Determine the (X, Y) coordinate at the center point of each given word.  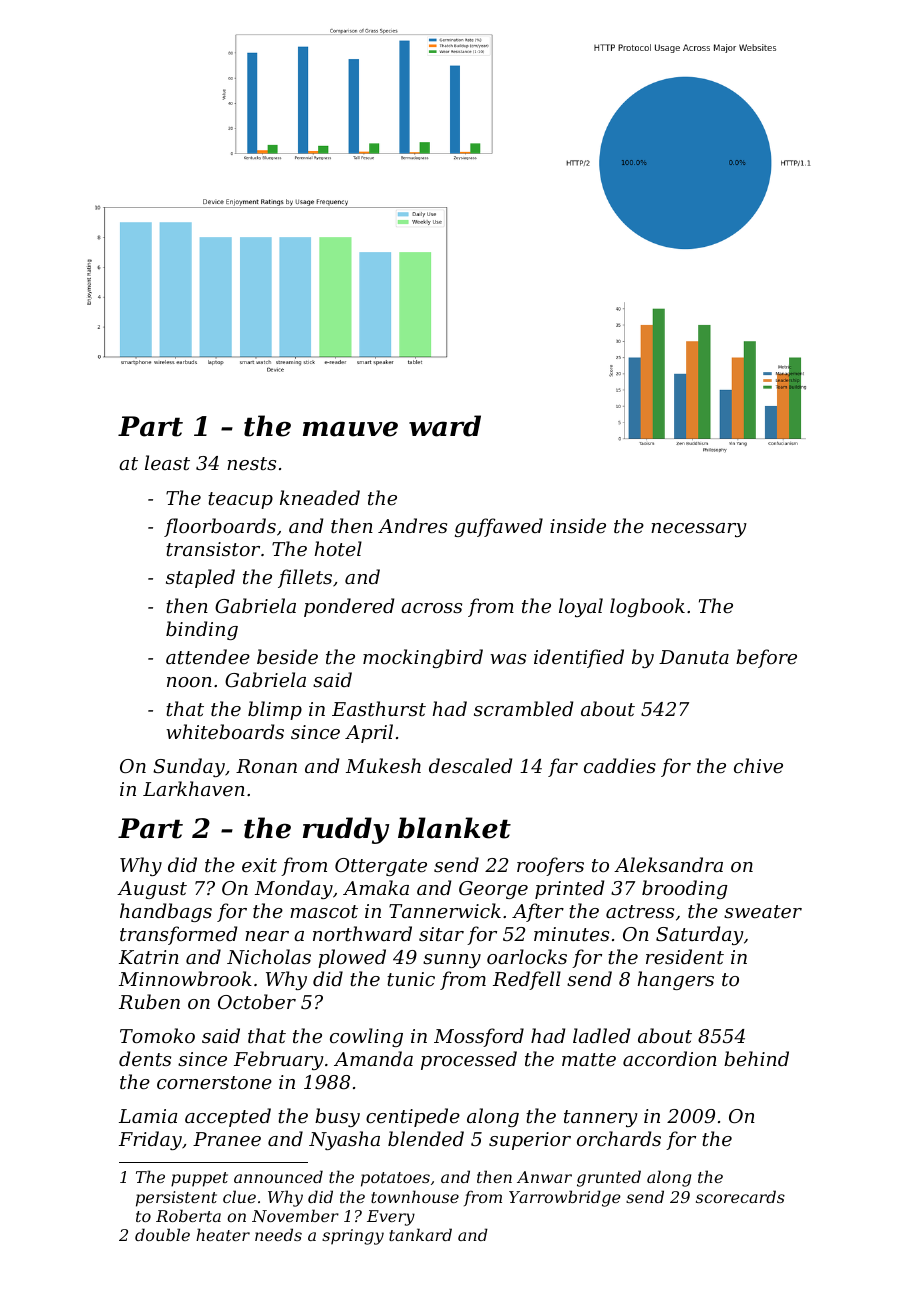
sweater (763, 911)
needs (278, 1234)
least (167, 462)
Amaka (376, 887)
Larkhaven (194, 788)
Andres (412, 525)
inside (578, 525)
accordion (670, 1058)
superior (530, 1141)
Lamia (148, 1116)
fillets (305, 578)
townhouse (415, 1196)
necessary (699, 530)
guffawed (499, 527)
